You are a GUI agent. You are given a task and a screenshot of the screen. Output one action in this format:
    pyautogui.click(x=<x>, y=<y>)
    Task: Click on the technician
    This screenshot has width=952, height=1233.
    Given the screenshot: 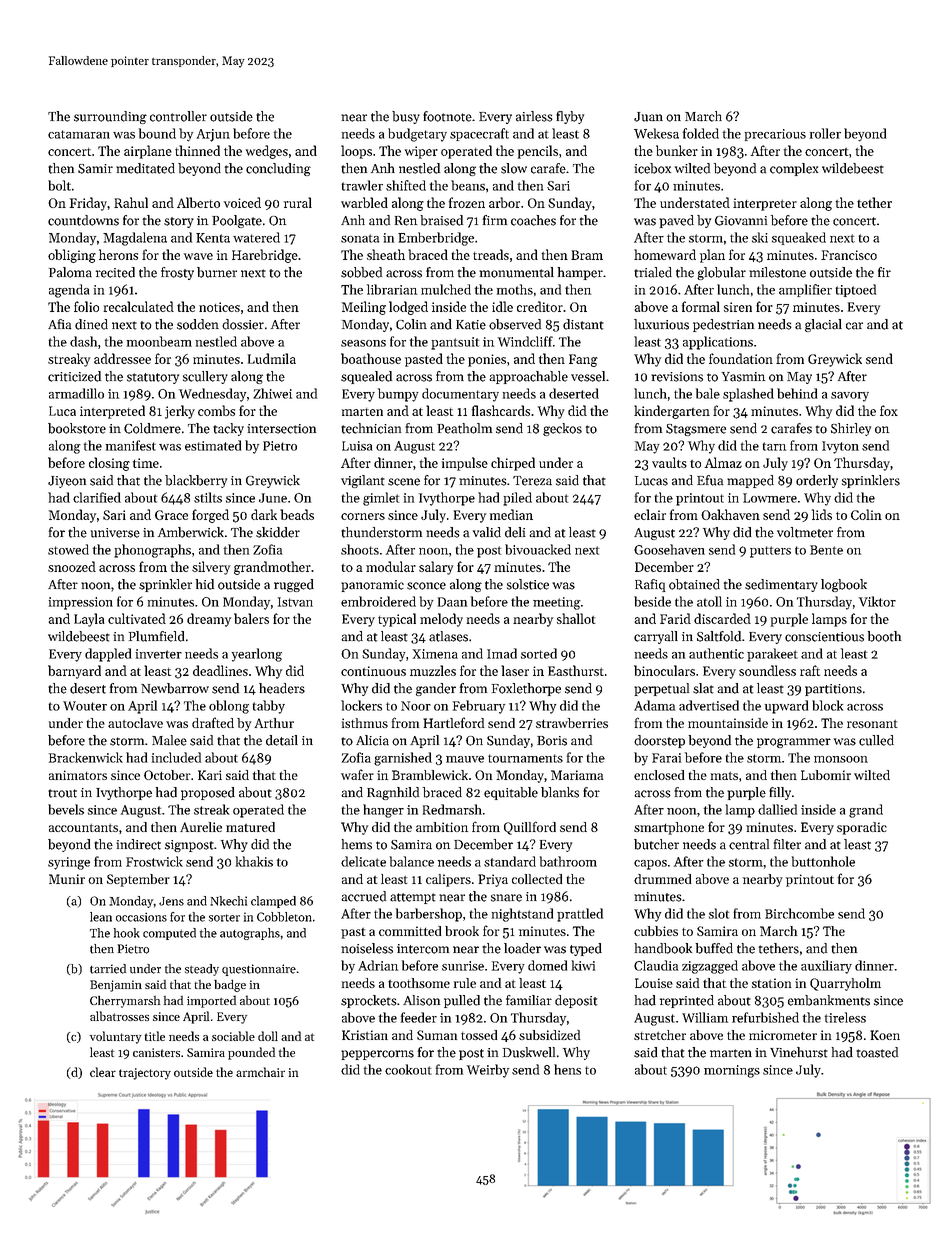 What is the action you would take?
    pyautogui.click(x=371, y=428)
